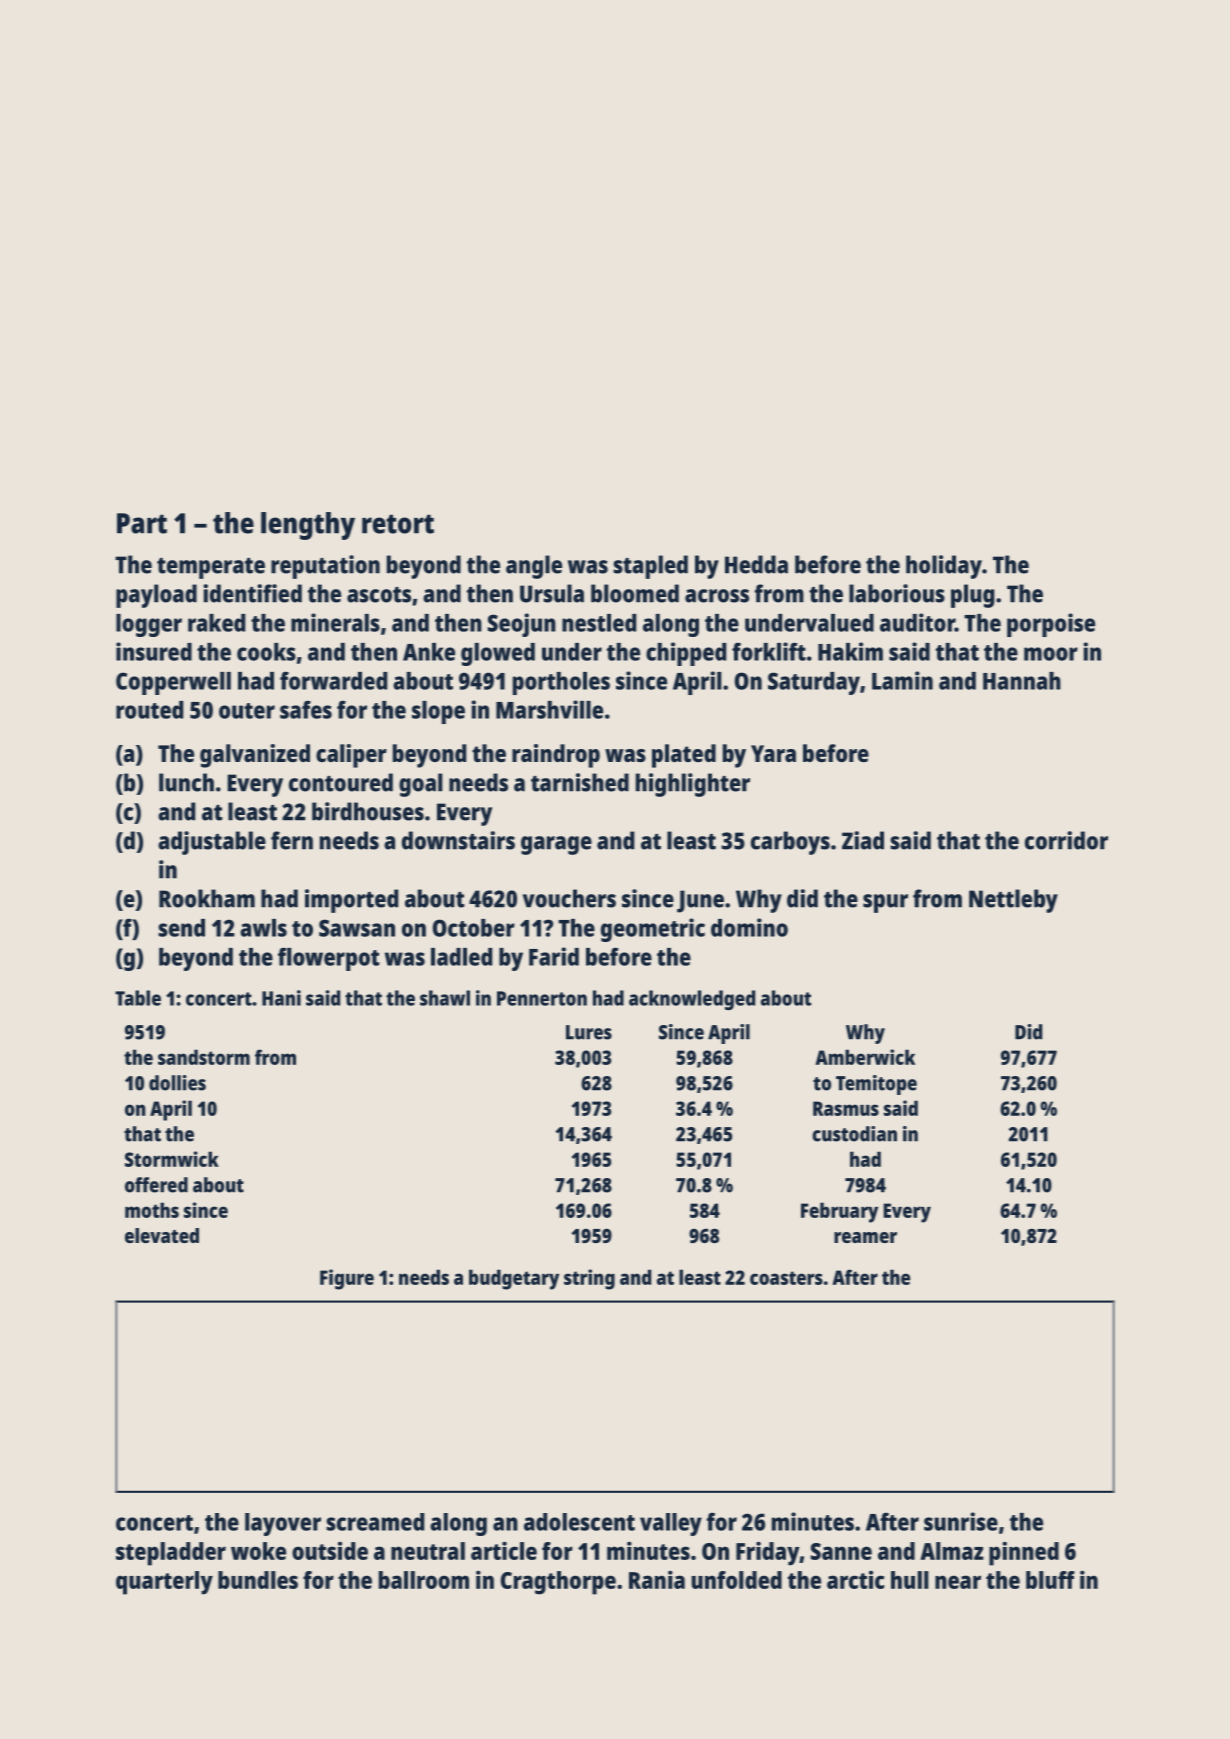 Image resolution: width=1230 pixels, height=1739 pixels. I want to click on valley, so click(671, 1524).
